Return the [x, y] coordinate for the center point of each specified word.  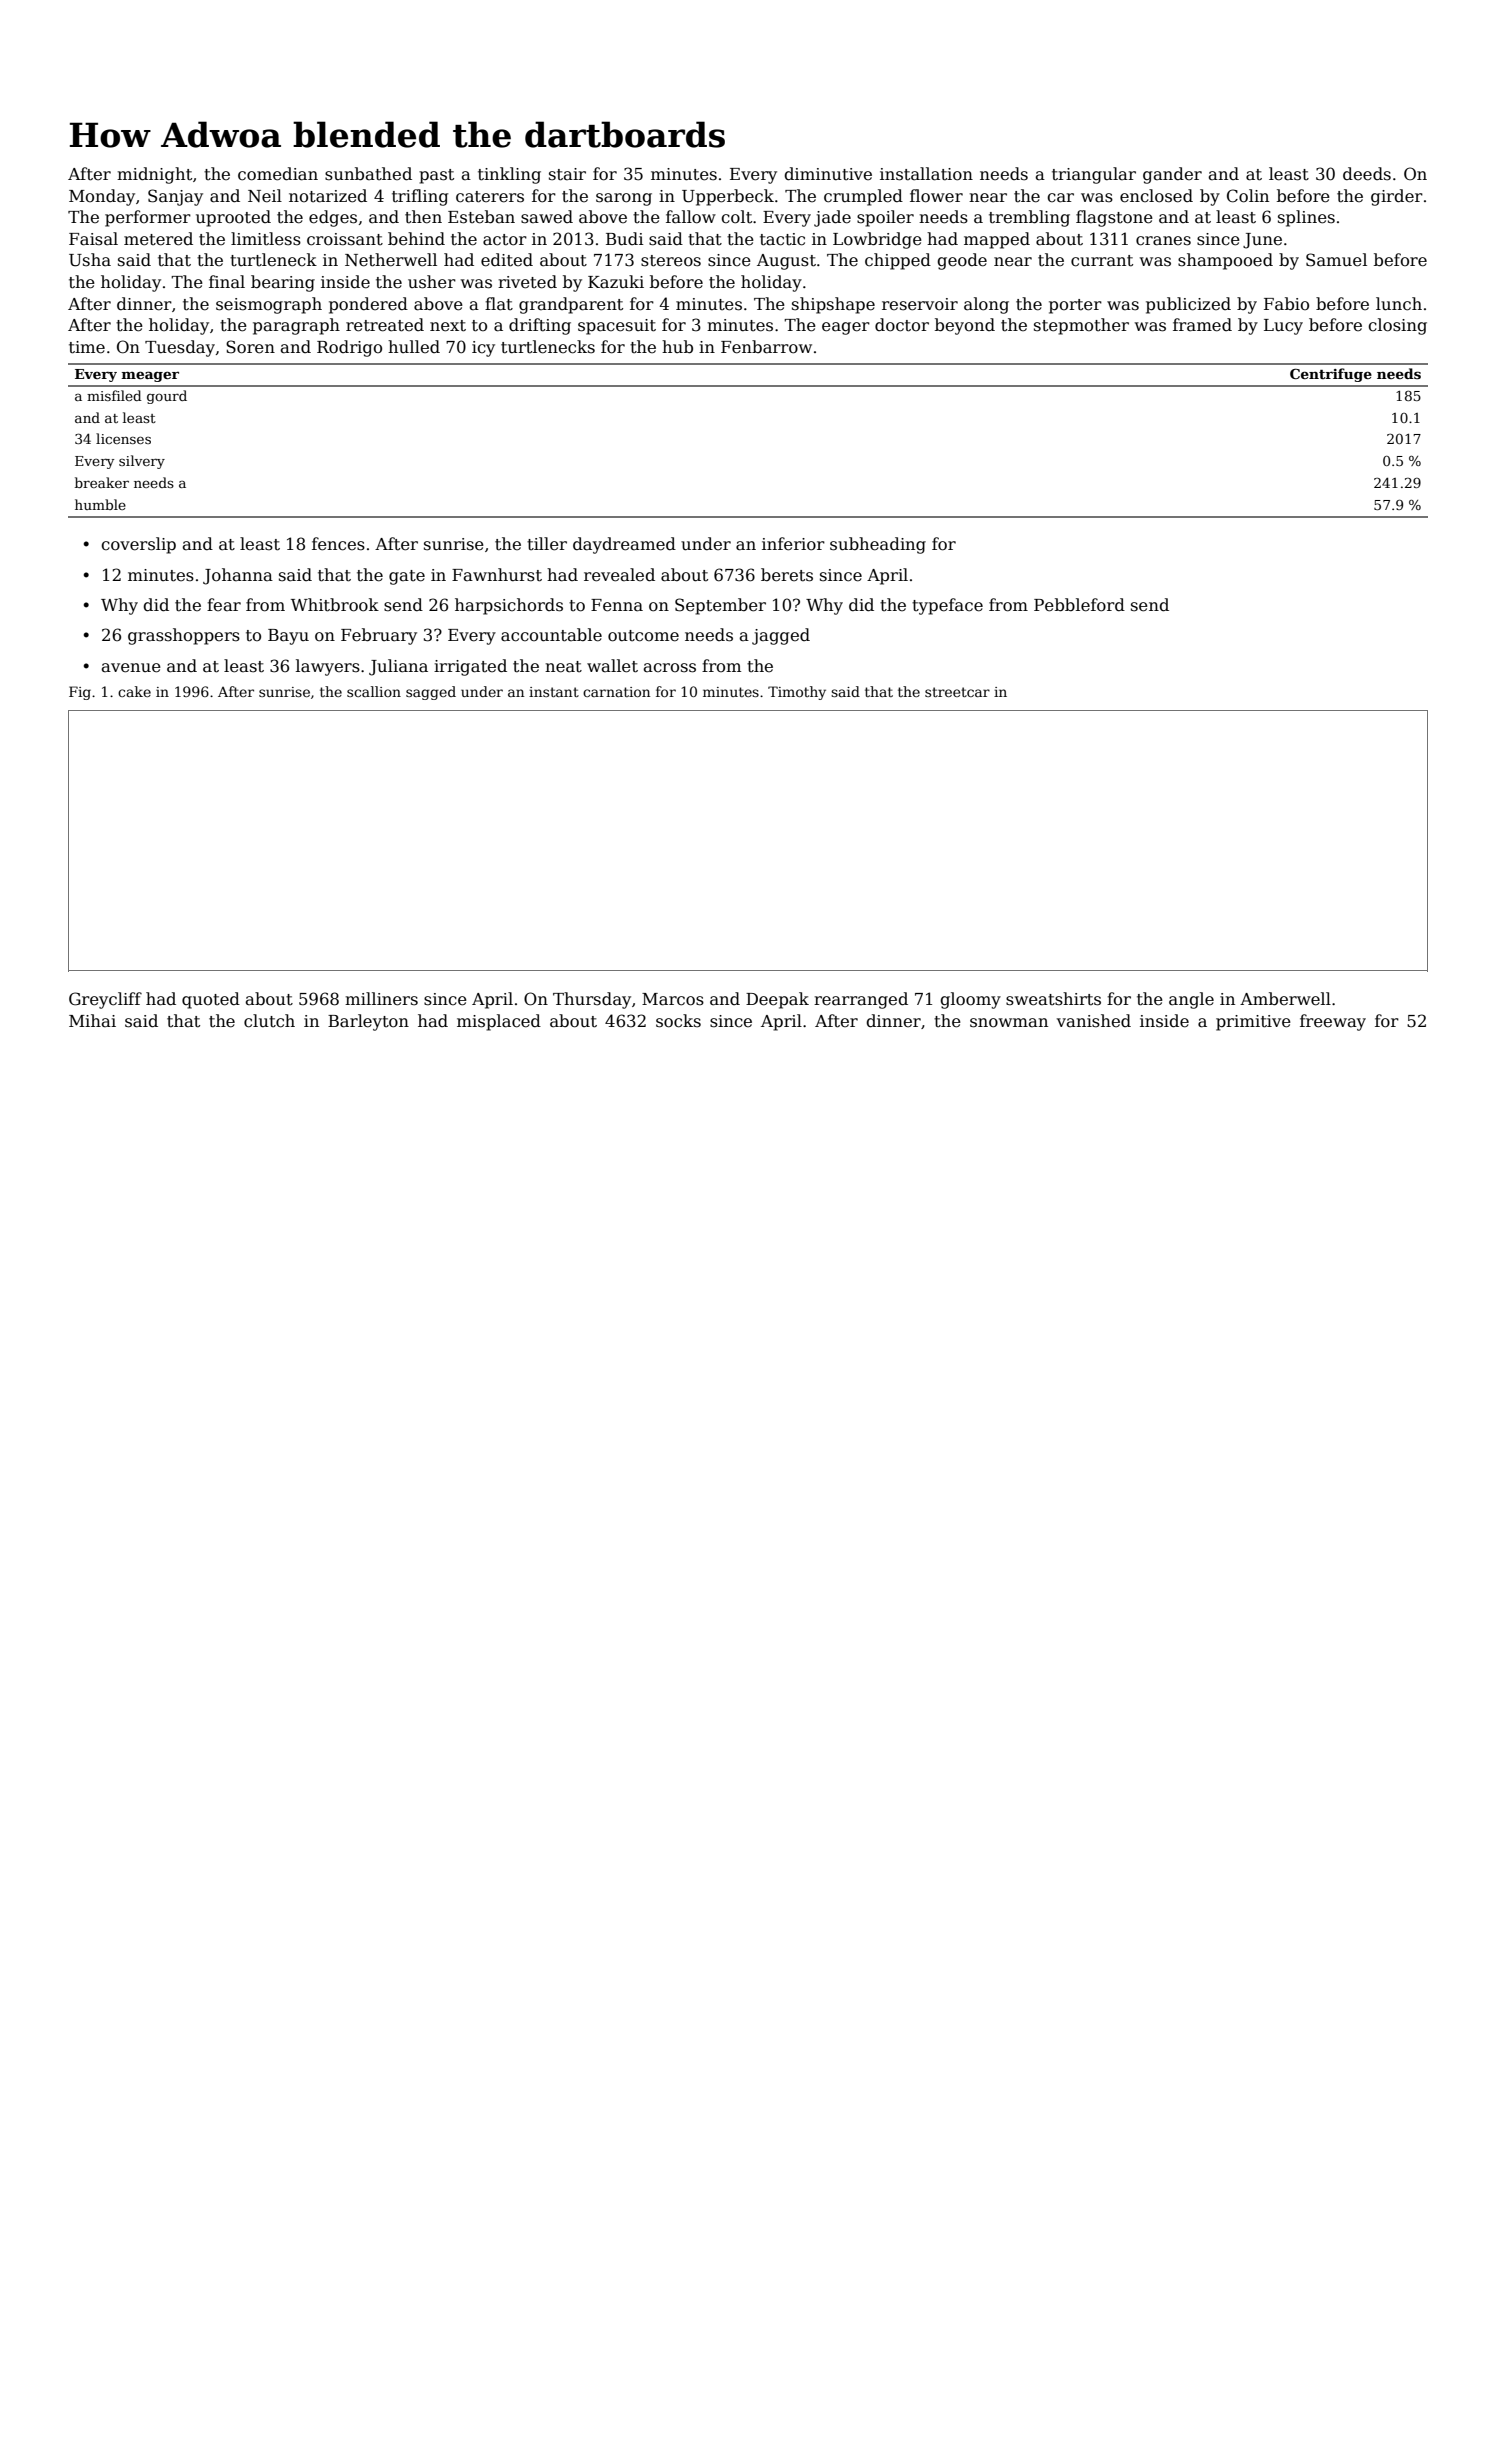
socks [678, 1021]
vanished [1094, 1021]
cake [134, 691]
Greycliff [105, 1000]
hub [677, 347]
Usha [90, 260]
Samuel [1336, 260]
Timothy [797, 693]
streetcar [957, 692]
